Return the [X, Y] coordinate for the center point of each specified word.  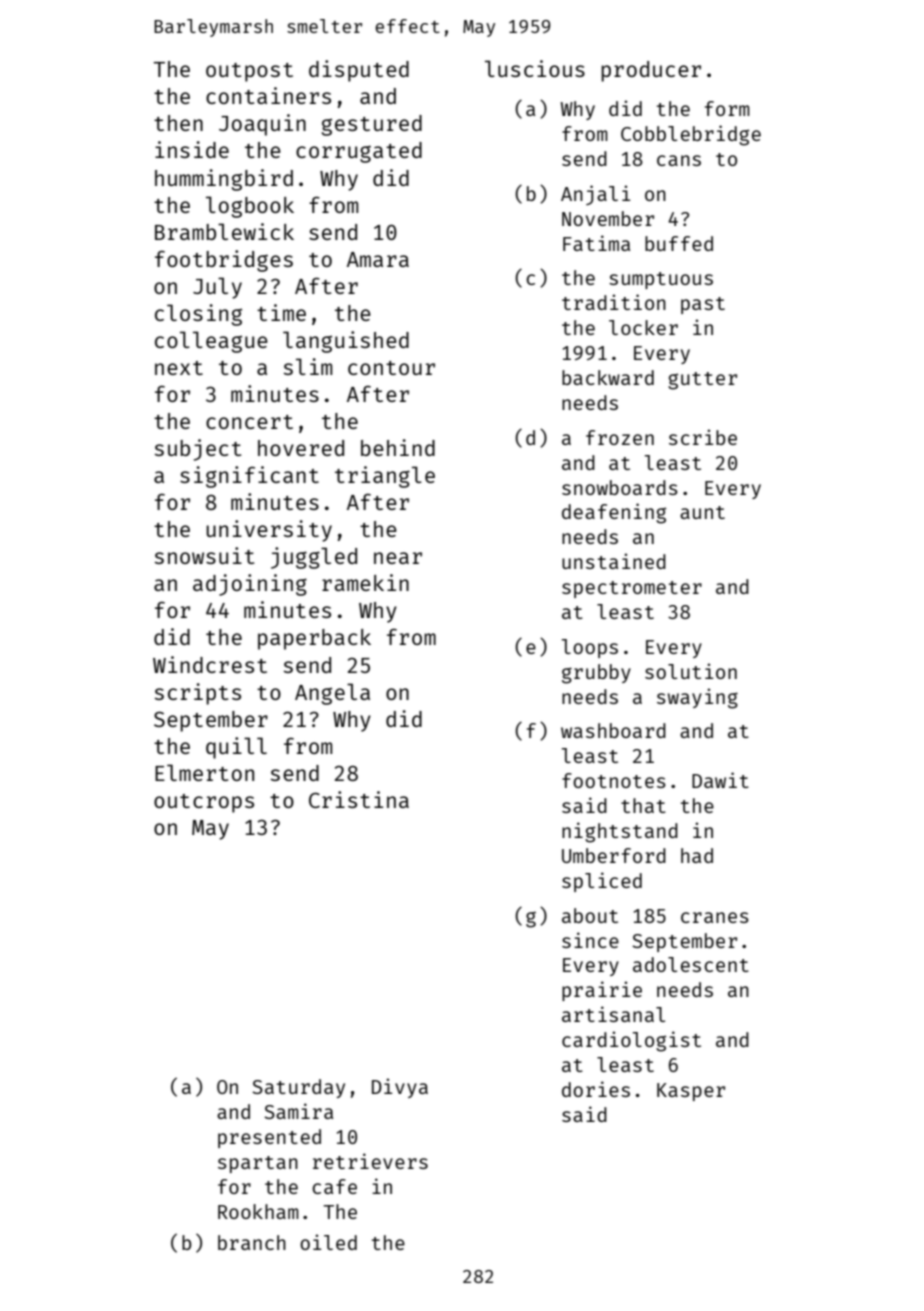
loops [590, 648]
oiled [328, 1242]
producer [651, 71]
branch [252, 1242]
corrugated [359, 152]
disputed [359, 71]
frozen [620, 437]
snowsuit [204, 555]
